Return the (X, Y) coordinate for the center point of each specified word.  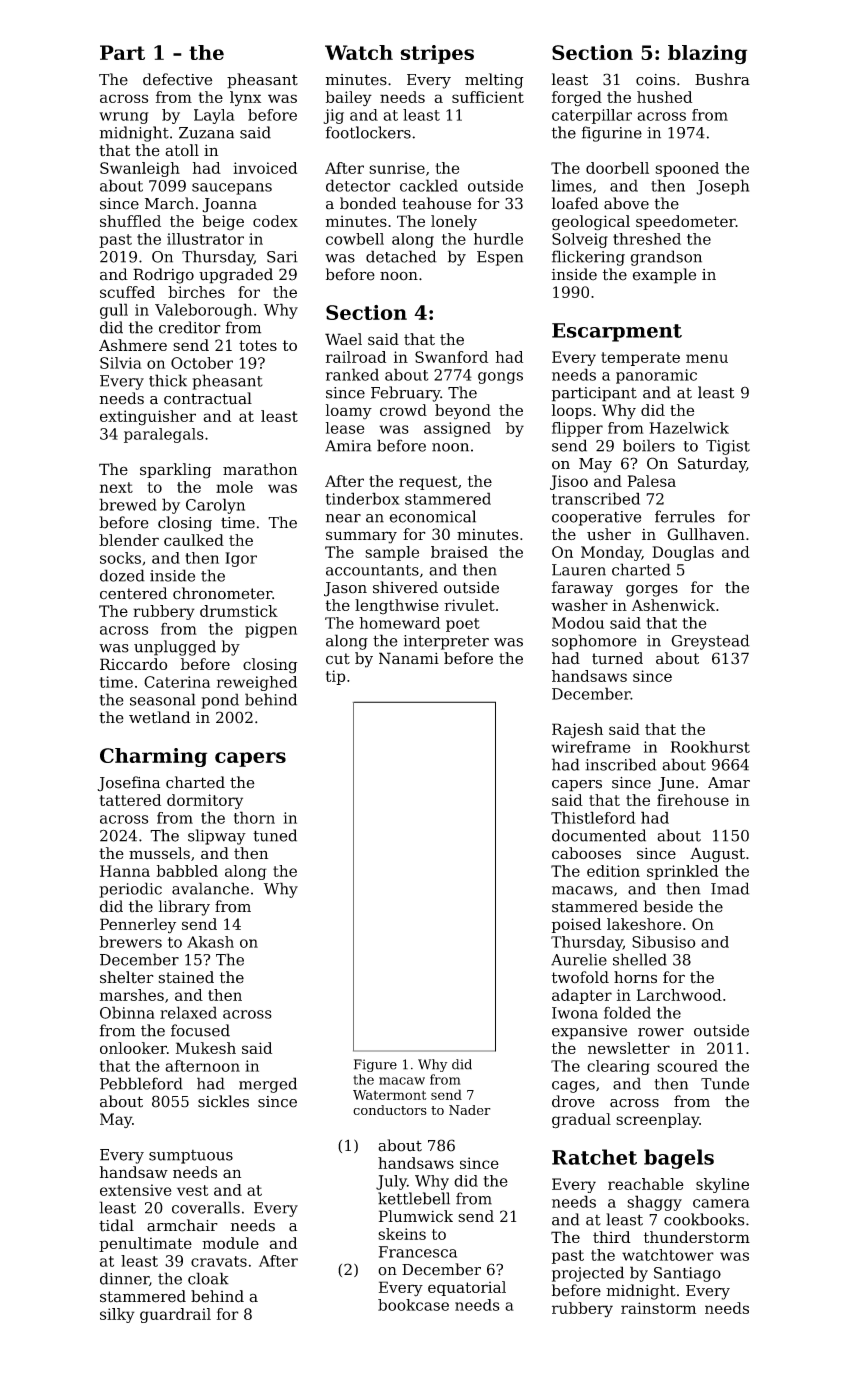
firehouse (693, 800)
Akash (210, 942)
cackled (429, 185)
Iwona (575, 1013)
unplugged (175, 648)
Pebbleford (141, 1083)
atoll (182, 150)
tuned (275, 835)
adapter (582, 996)
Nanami (409, 658)
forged (577, 99)
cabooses (586, 853)
